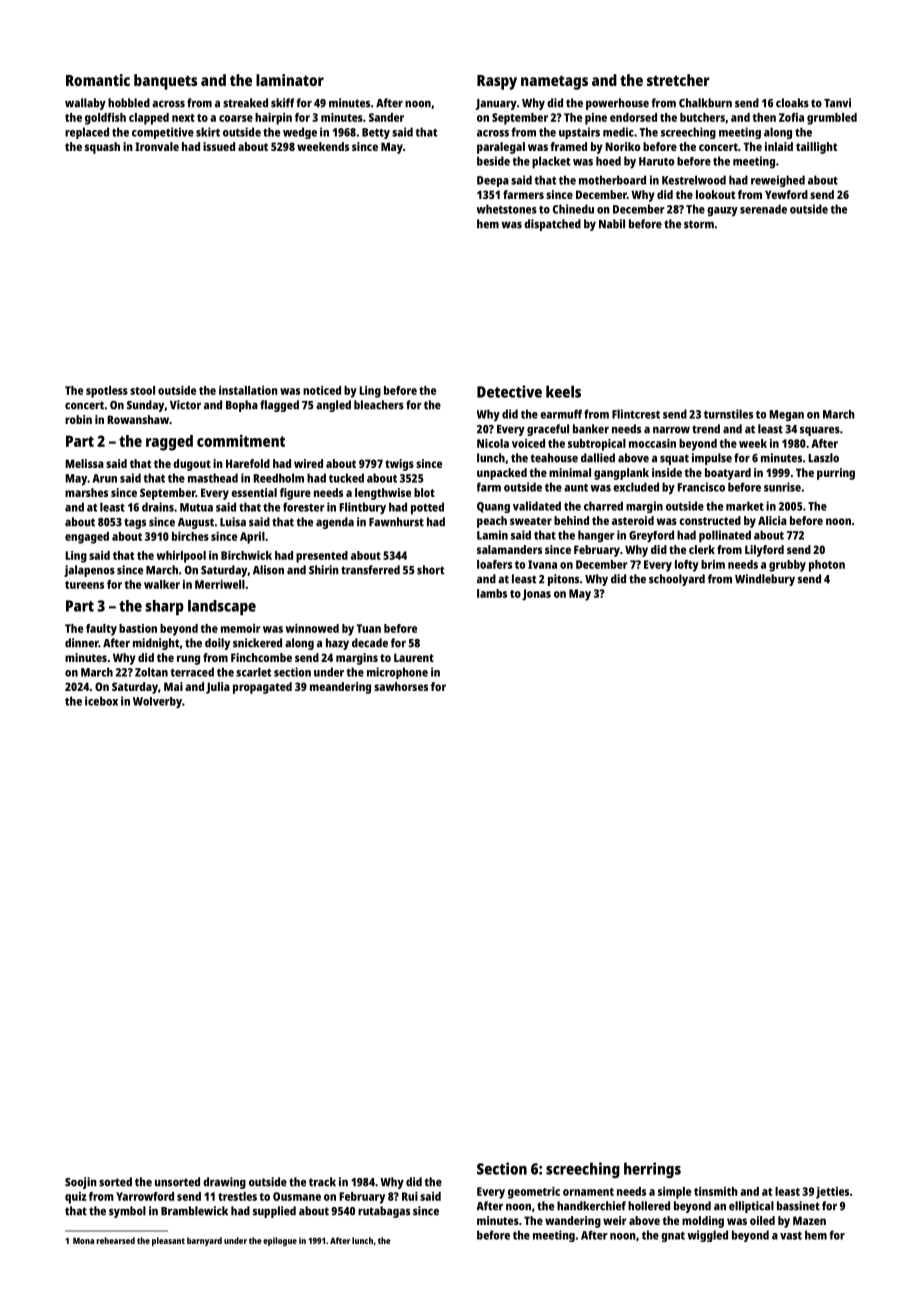 The height and width of the image is (1308, 924). Describe the element at coordinates (673, 1237) in the image. I see `gnat` at that location.
